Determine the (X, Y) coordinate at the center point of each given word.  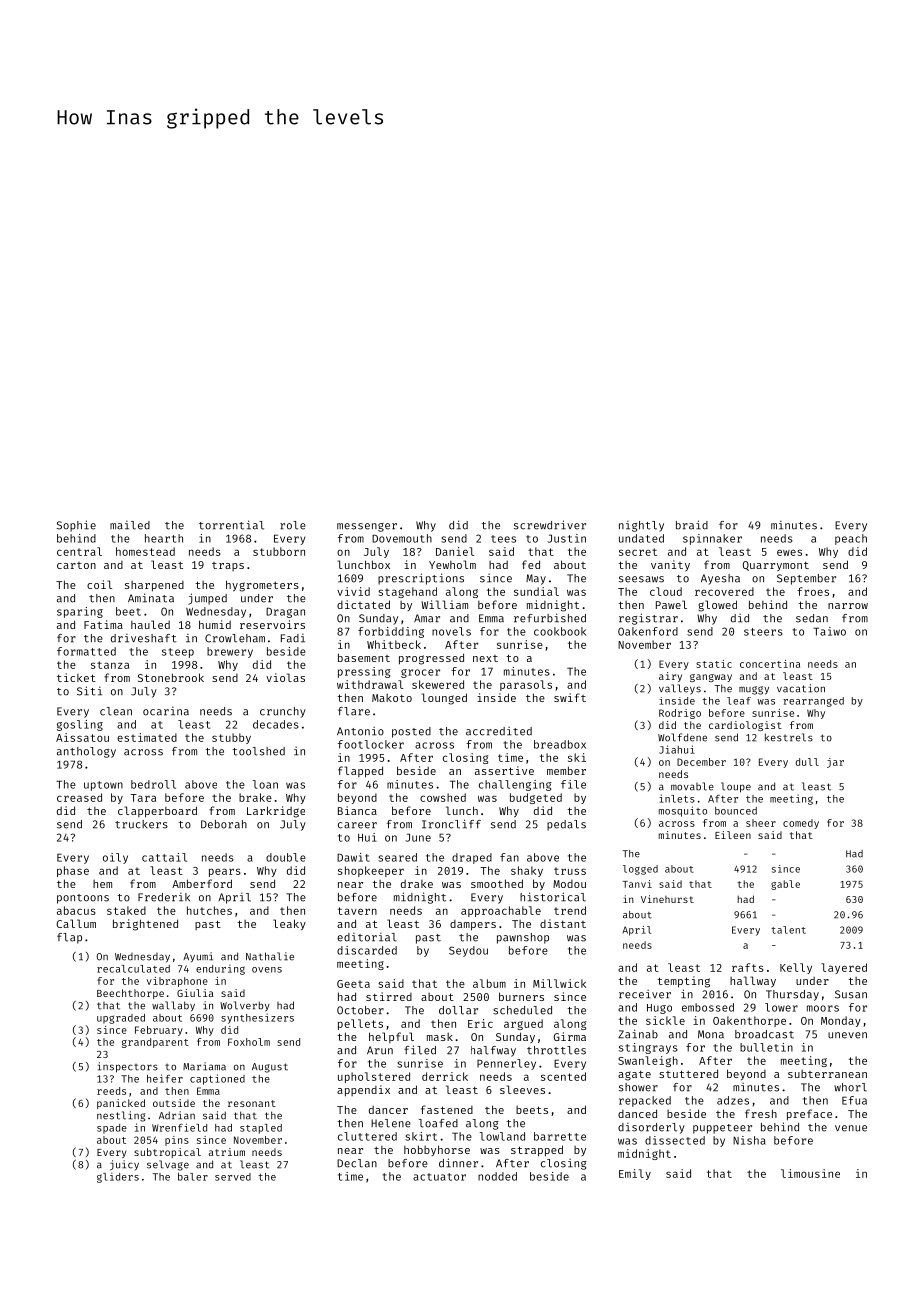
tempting (683, 982)
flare (354, 711)
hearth (164, 538)
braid (692, 525)
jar (835, 763)
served (233, 1177)
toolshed (259, 751)
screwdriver (550, 525)
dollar (458, 1010)
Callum (76, 923)
